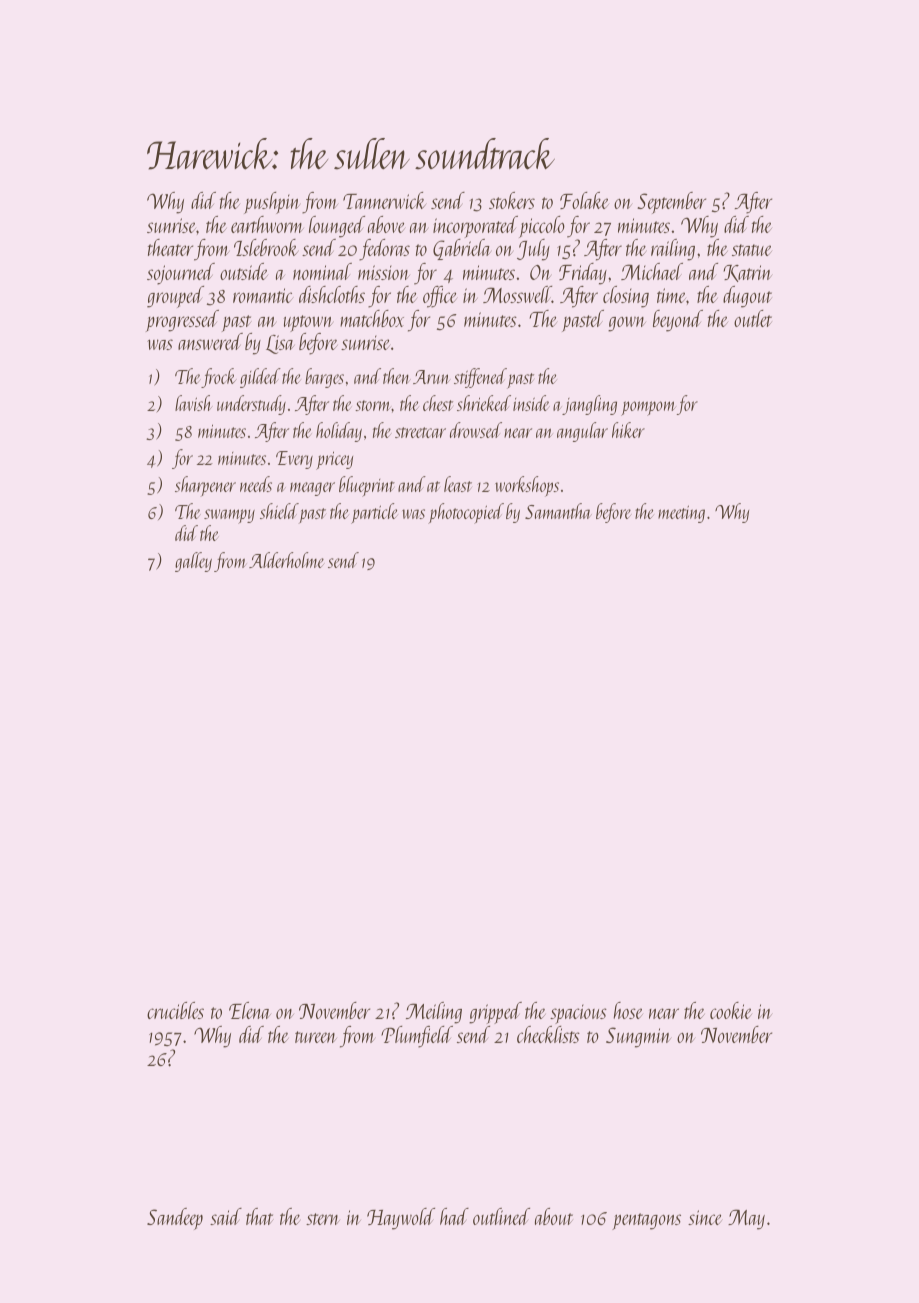 This screenshot has width=919, height=1303. What do you see at coordinates (260, 1216) in the screenshot?
I see `that` at bounding box center [260, 1216].
